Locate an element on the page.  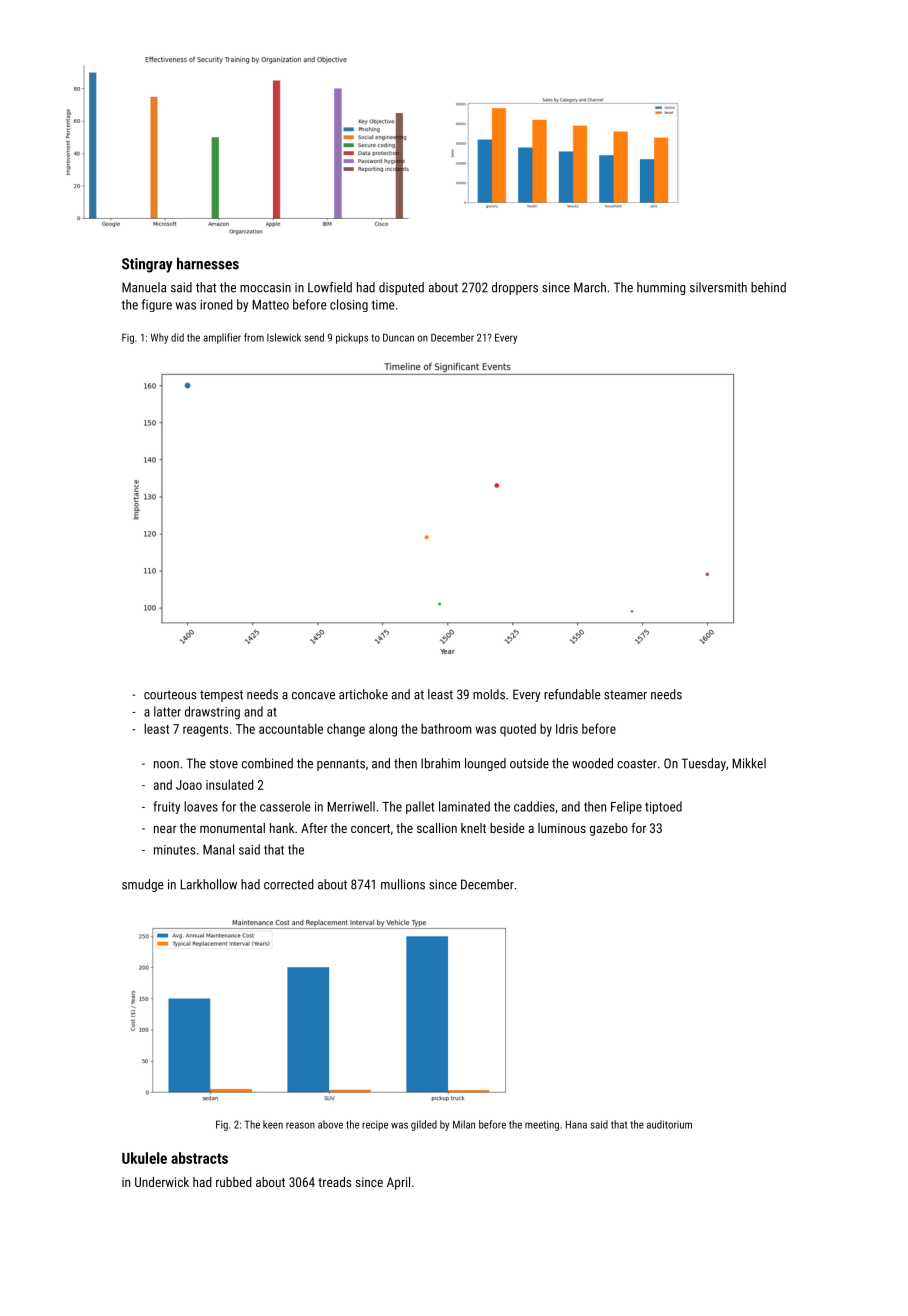
Hana is located at coordinates (576, 1124).
